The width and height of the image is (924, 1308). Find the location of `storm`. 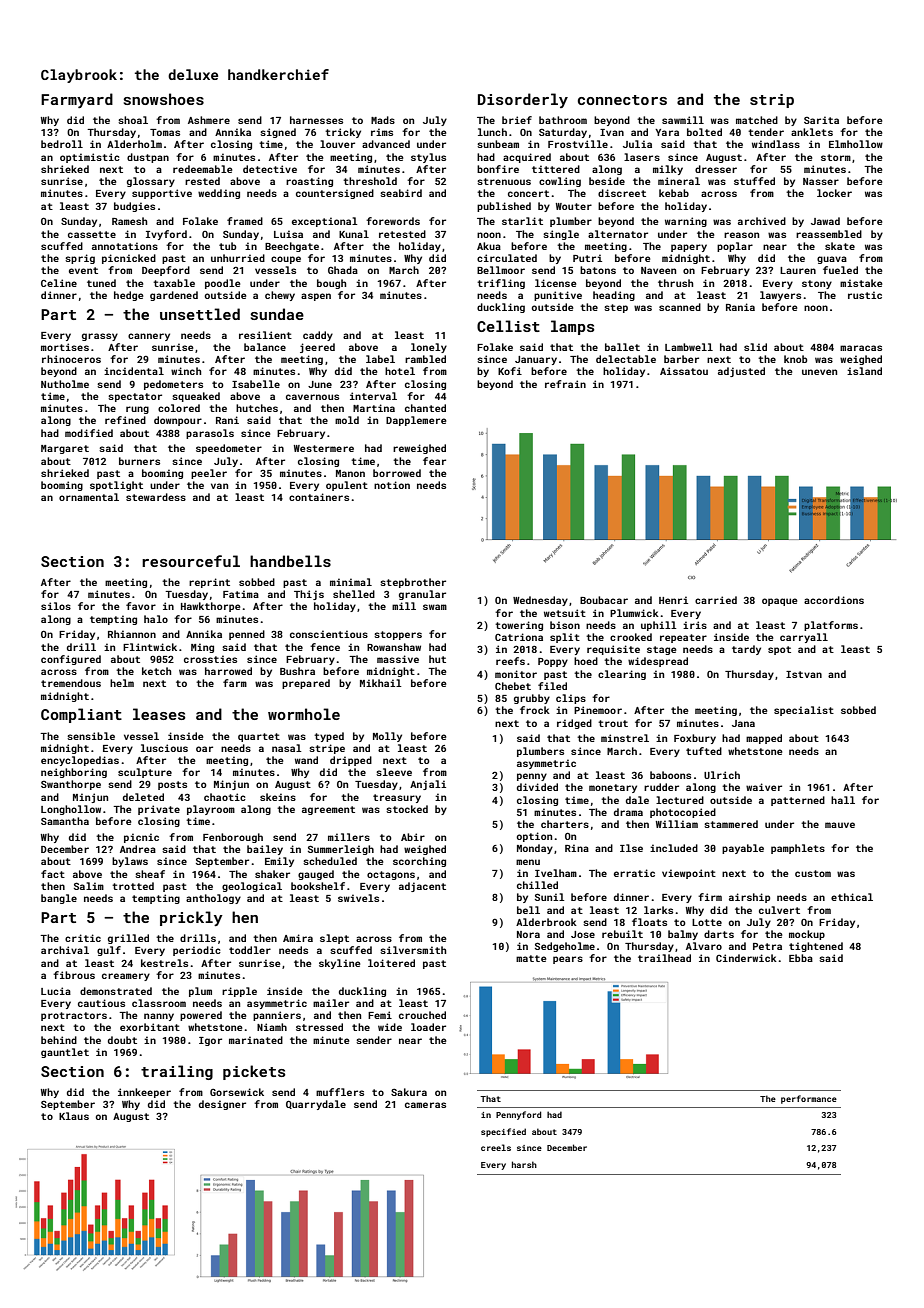

storm is located at coordinates (836, 157).
